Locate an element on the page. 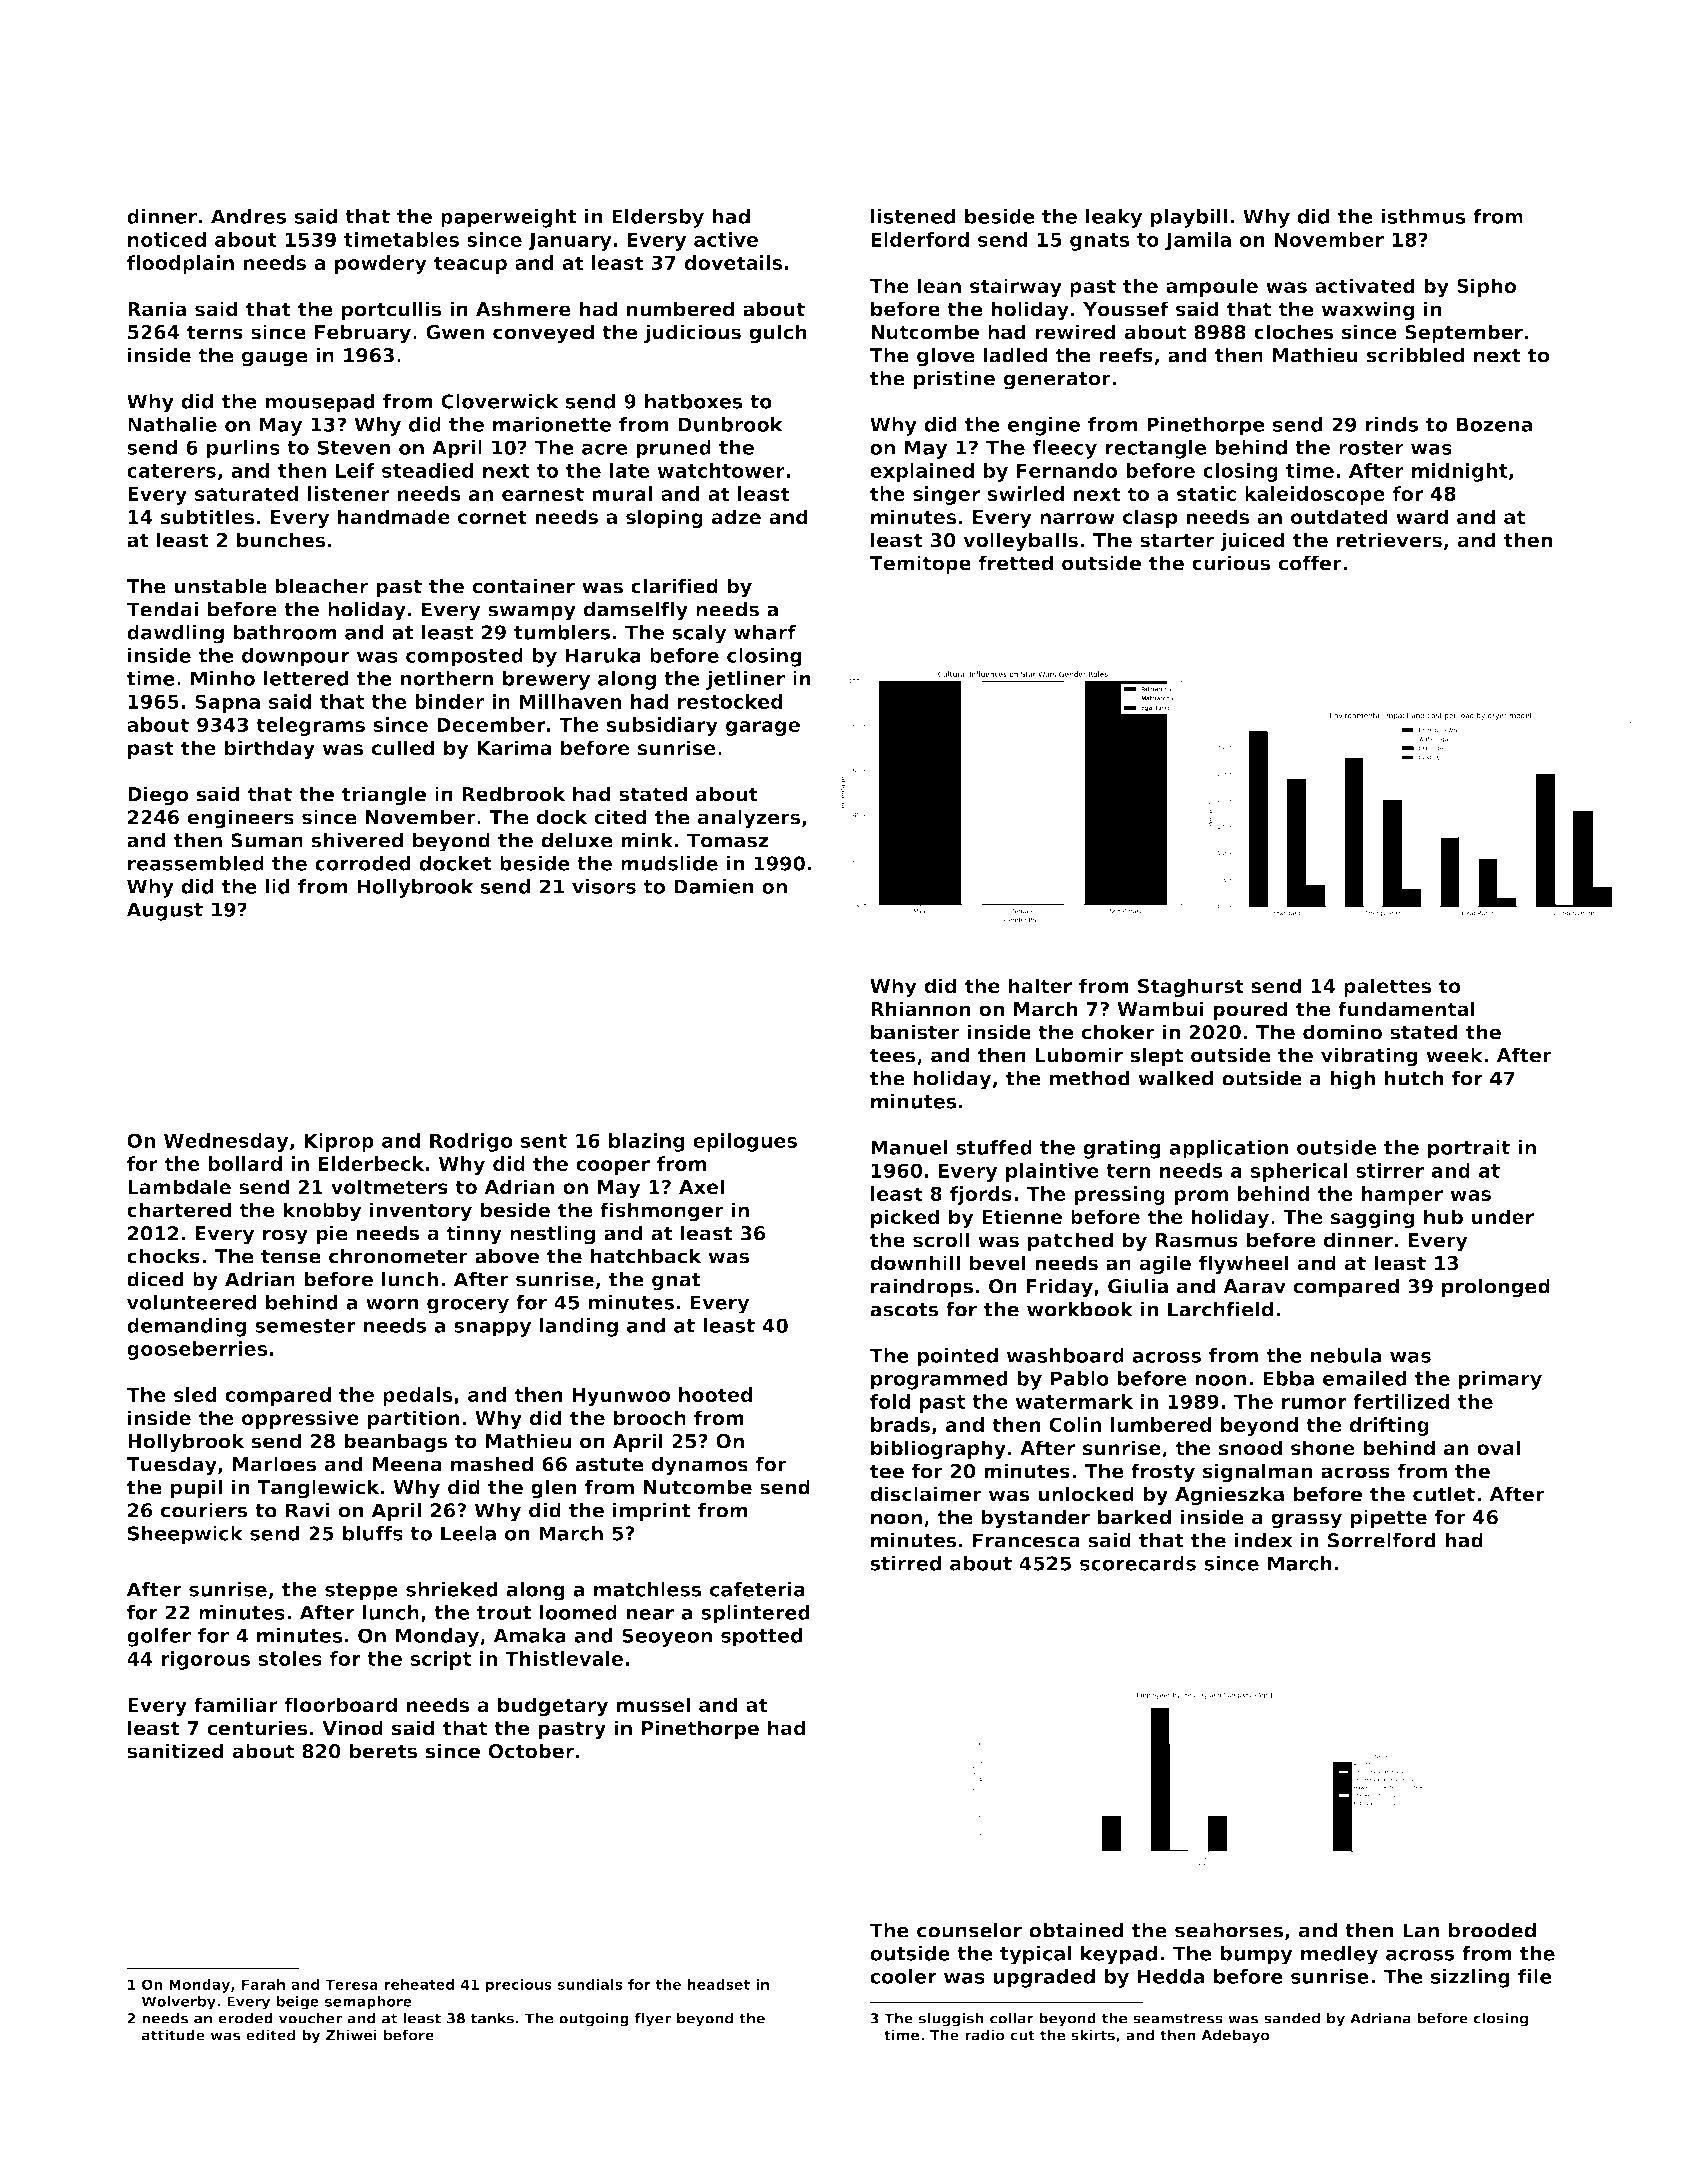 This page has height=2178, width=1683. hatchback is located at coordinates (646, 1256).
